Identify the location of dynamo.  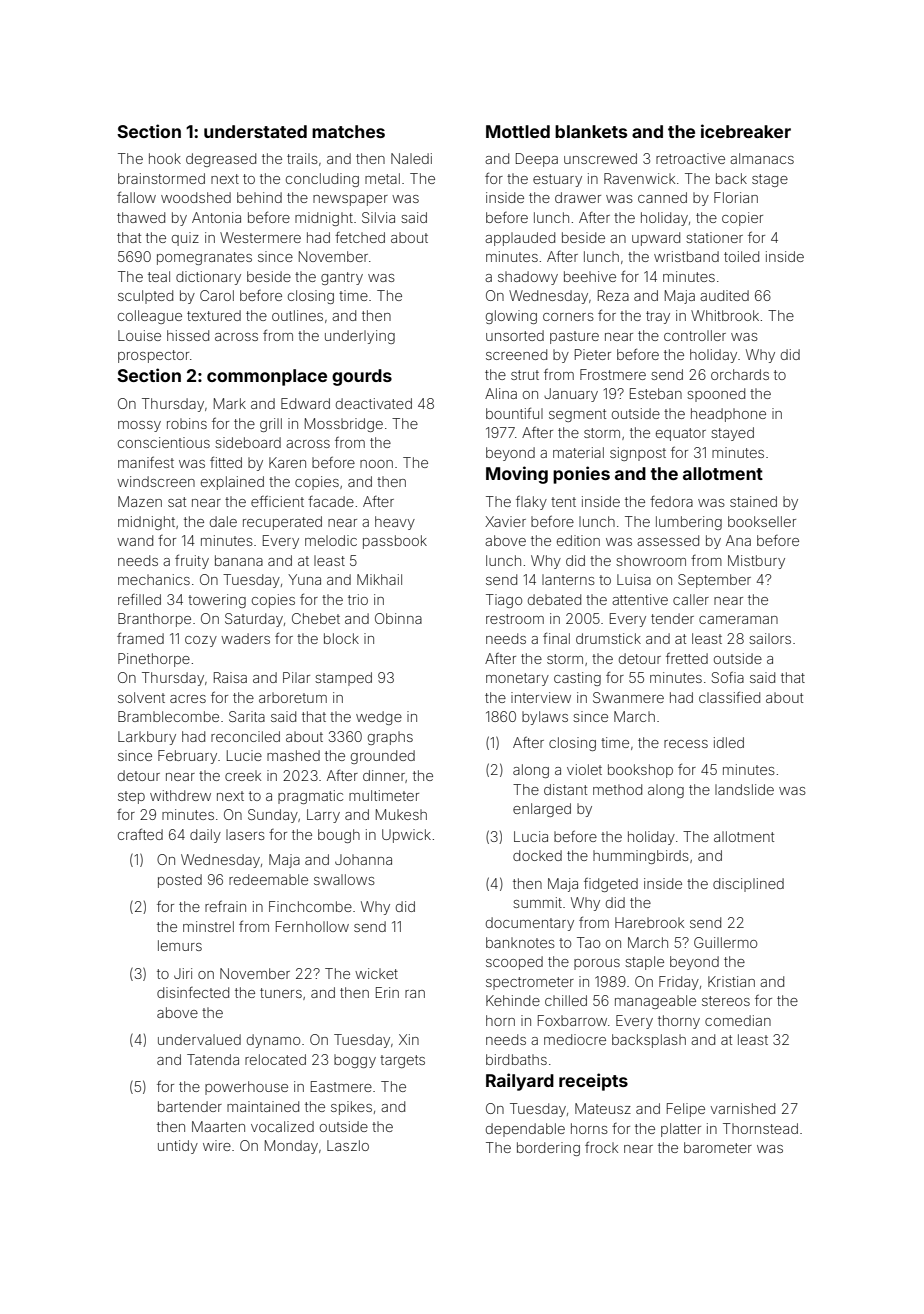
(273, 1041).
